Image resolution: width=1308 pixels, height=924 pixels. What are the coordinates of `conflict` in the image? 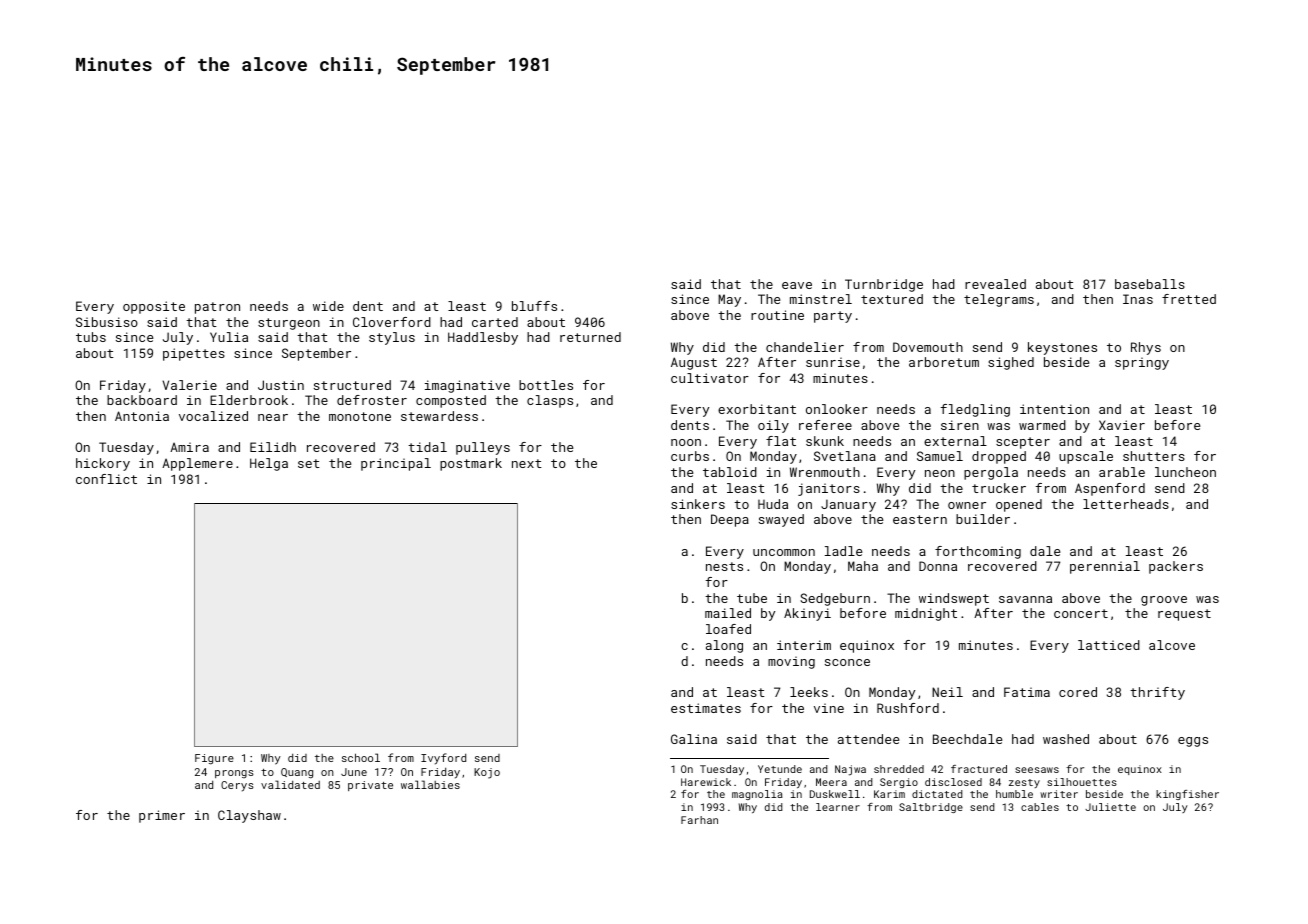 It's located at (106, 479).
